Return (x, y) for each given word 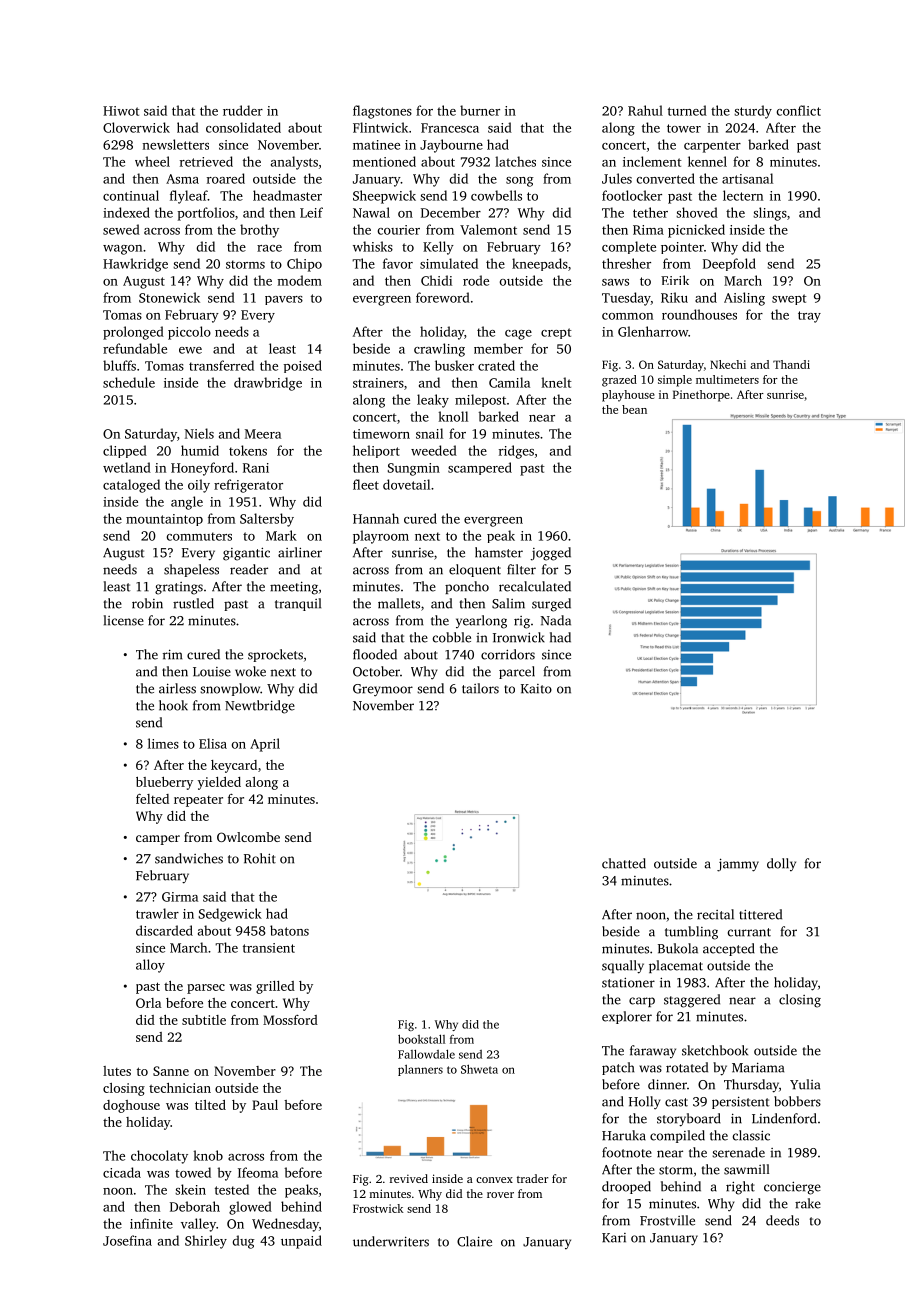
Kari (614, 1238)
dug (243, 1242)
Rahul (645, 110)
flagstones (382, 112)
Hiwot (121, 111)
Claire (474, 1241)
